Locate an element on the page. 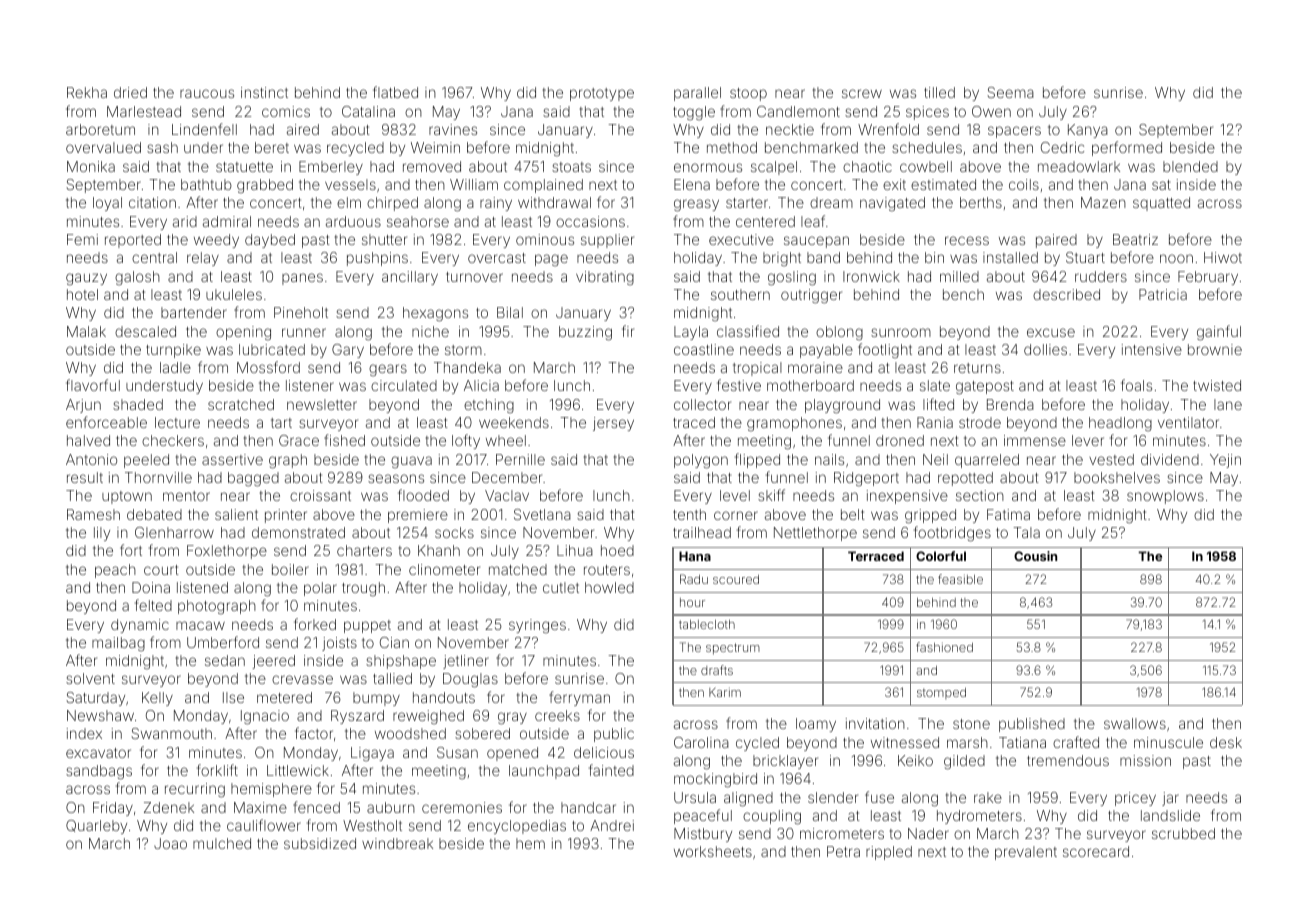 The height and width of the document is (924, 1308). Owen is located at coordinates (991, 111).
